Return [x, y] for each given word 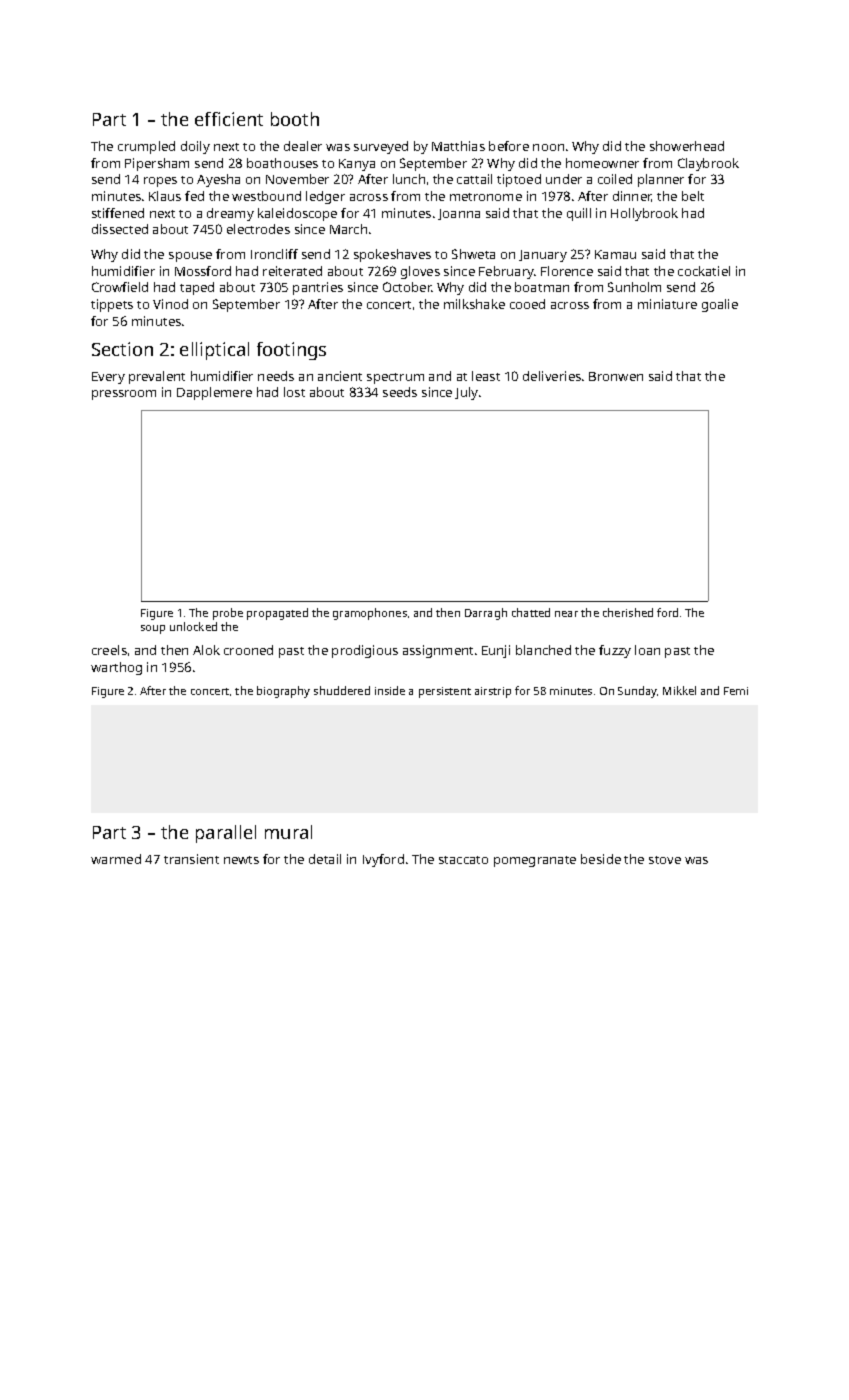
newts [241, 860]
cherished [628, 612]
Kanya [357, 165]
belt [693, 196]
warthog [116, 668]
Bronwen [616, 376]
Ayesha [218, 180]
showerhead [687, 146]
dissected [120, 229]
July [466, 393]
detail [325, 859]
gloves [420, 272]
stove [665, 860]
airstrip [493, 692]
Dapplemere [214, 393]
